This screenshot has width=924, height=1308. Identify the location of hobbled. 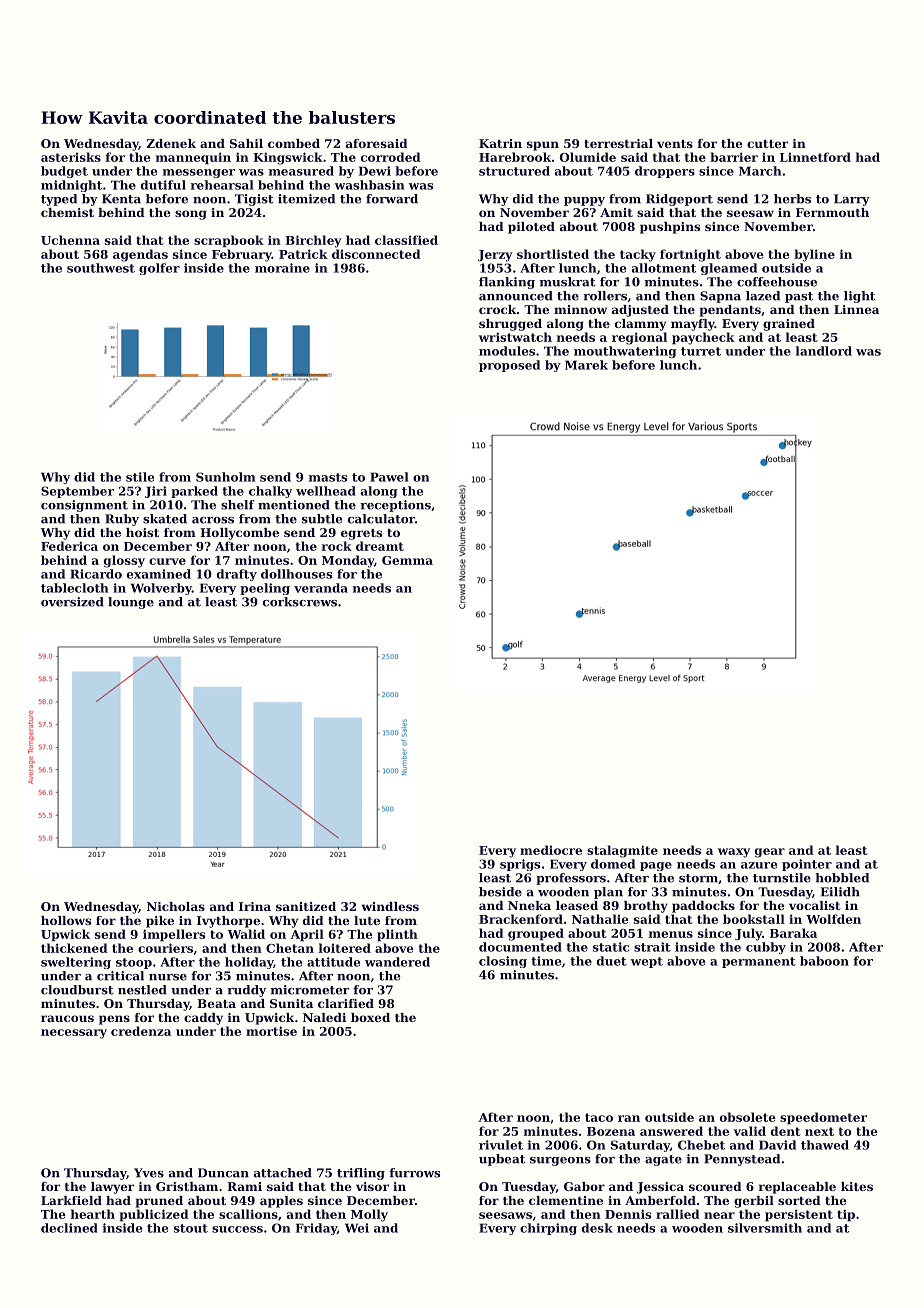
(842, 878).
